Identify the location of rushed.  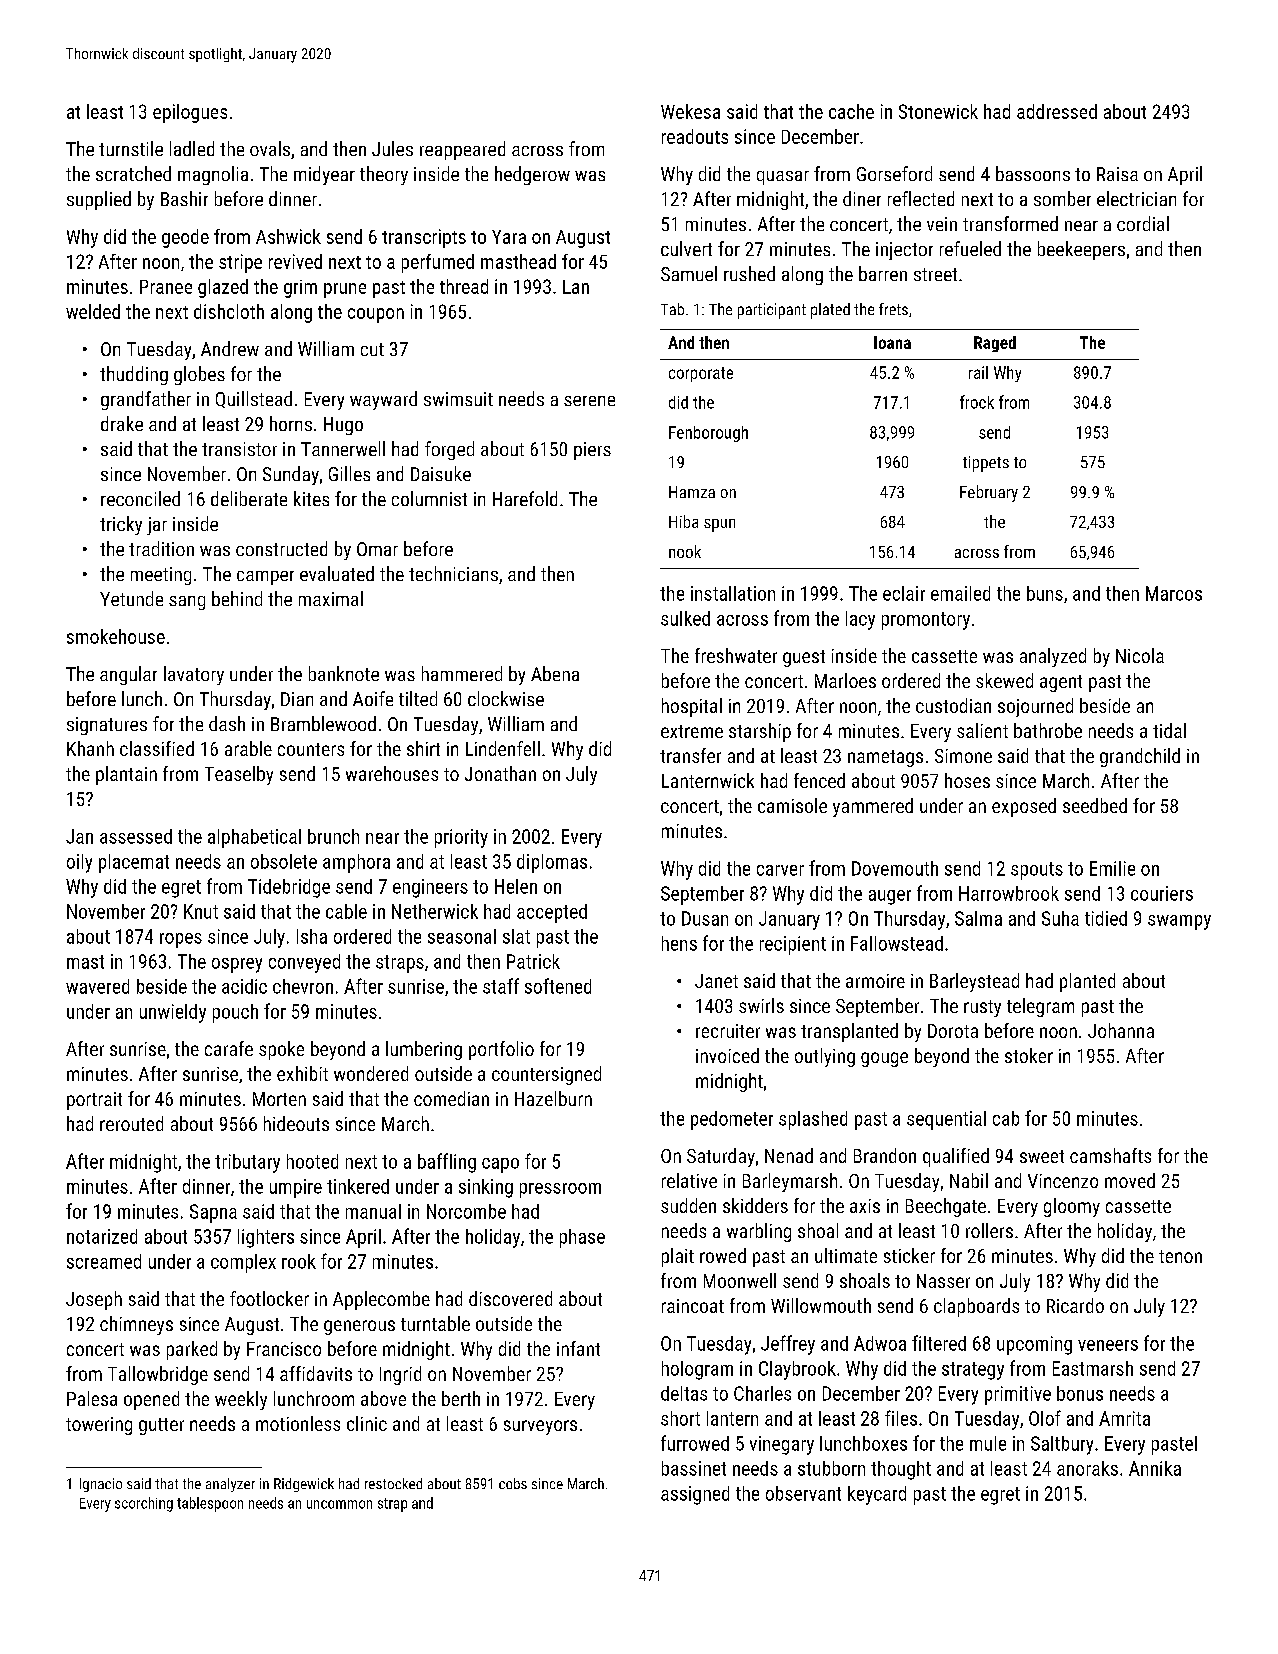
(749, 273).
